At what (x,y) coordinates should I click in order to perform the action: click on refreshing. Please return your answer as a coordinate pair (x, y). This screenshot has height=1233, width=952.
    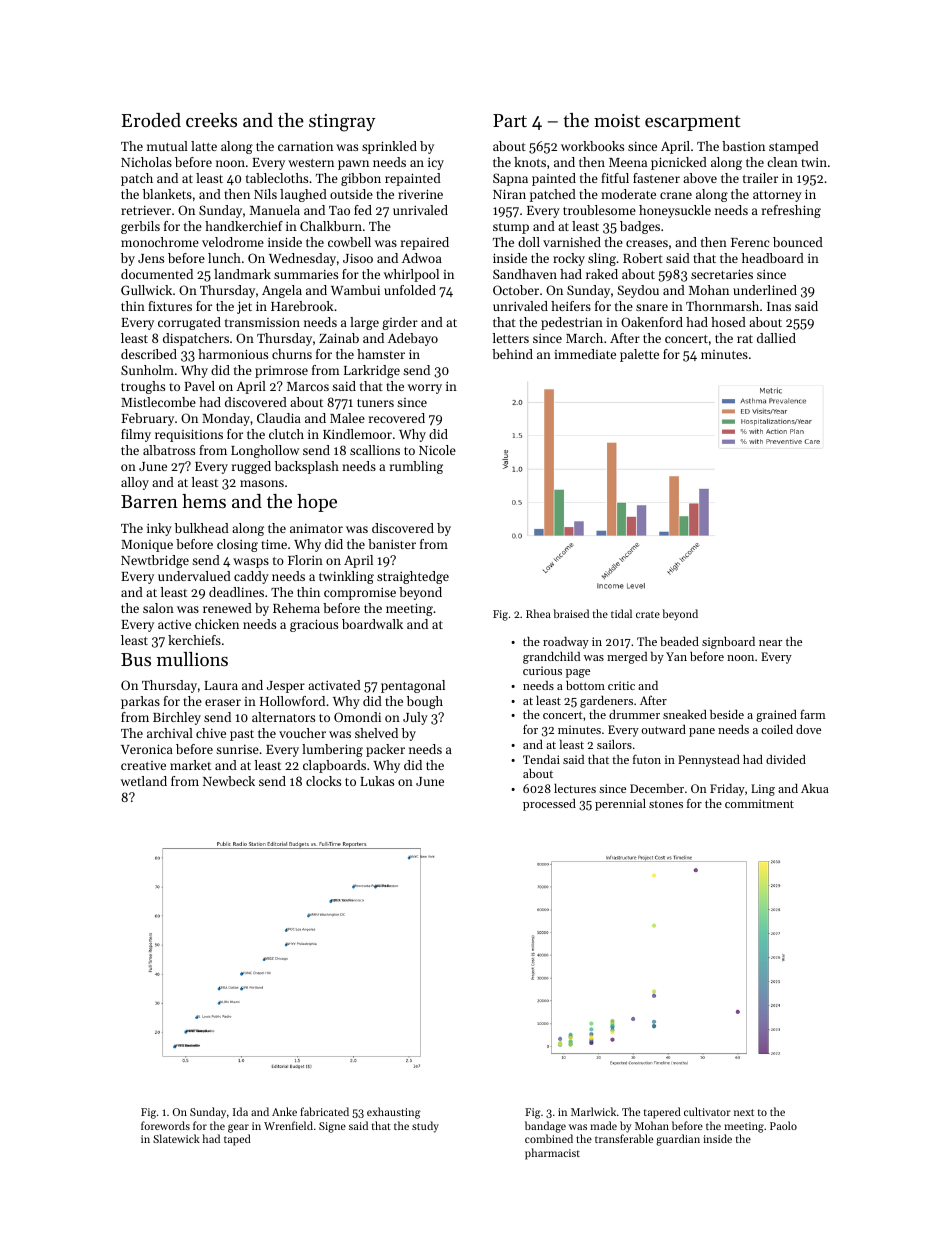
    Looking at the image, I should click on (791, 211).
